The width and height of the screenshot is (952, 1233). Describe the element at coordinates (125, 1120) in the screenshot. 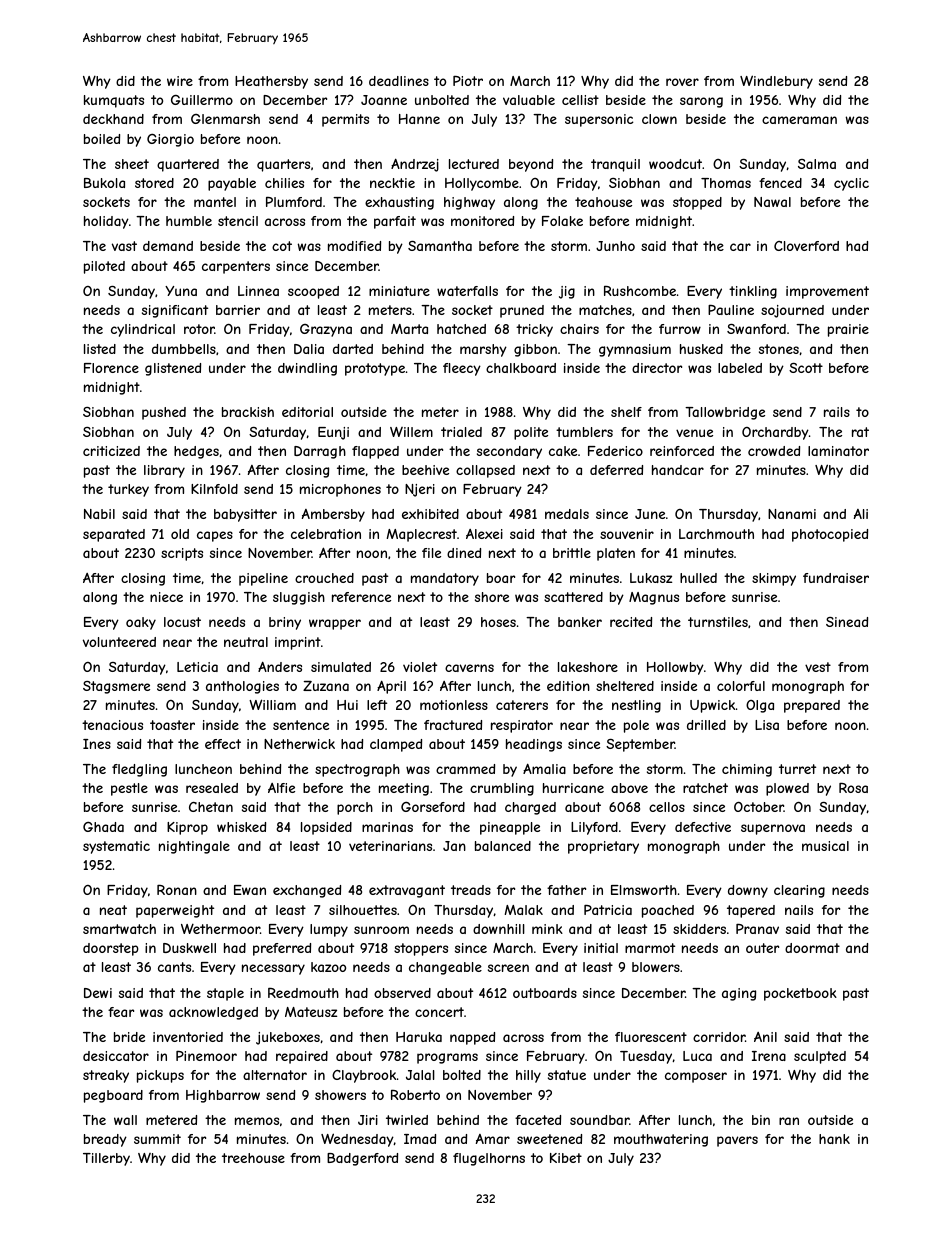

I see `wall` at that location.
